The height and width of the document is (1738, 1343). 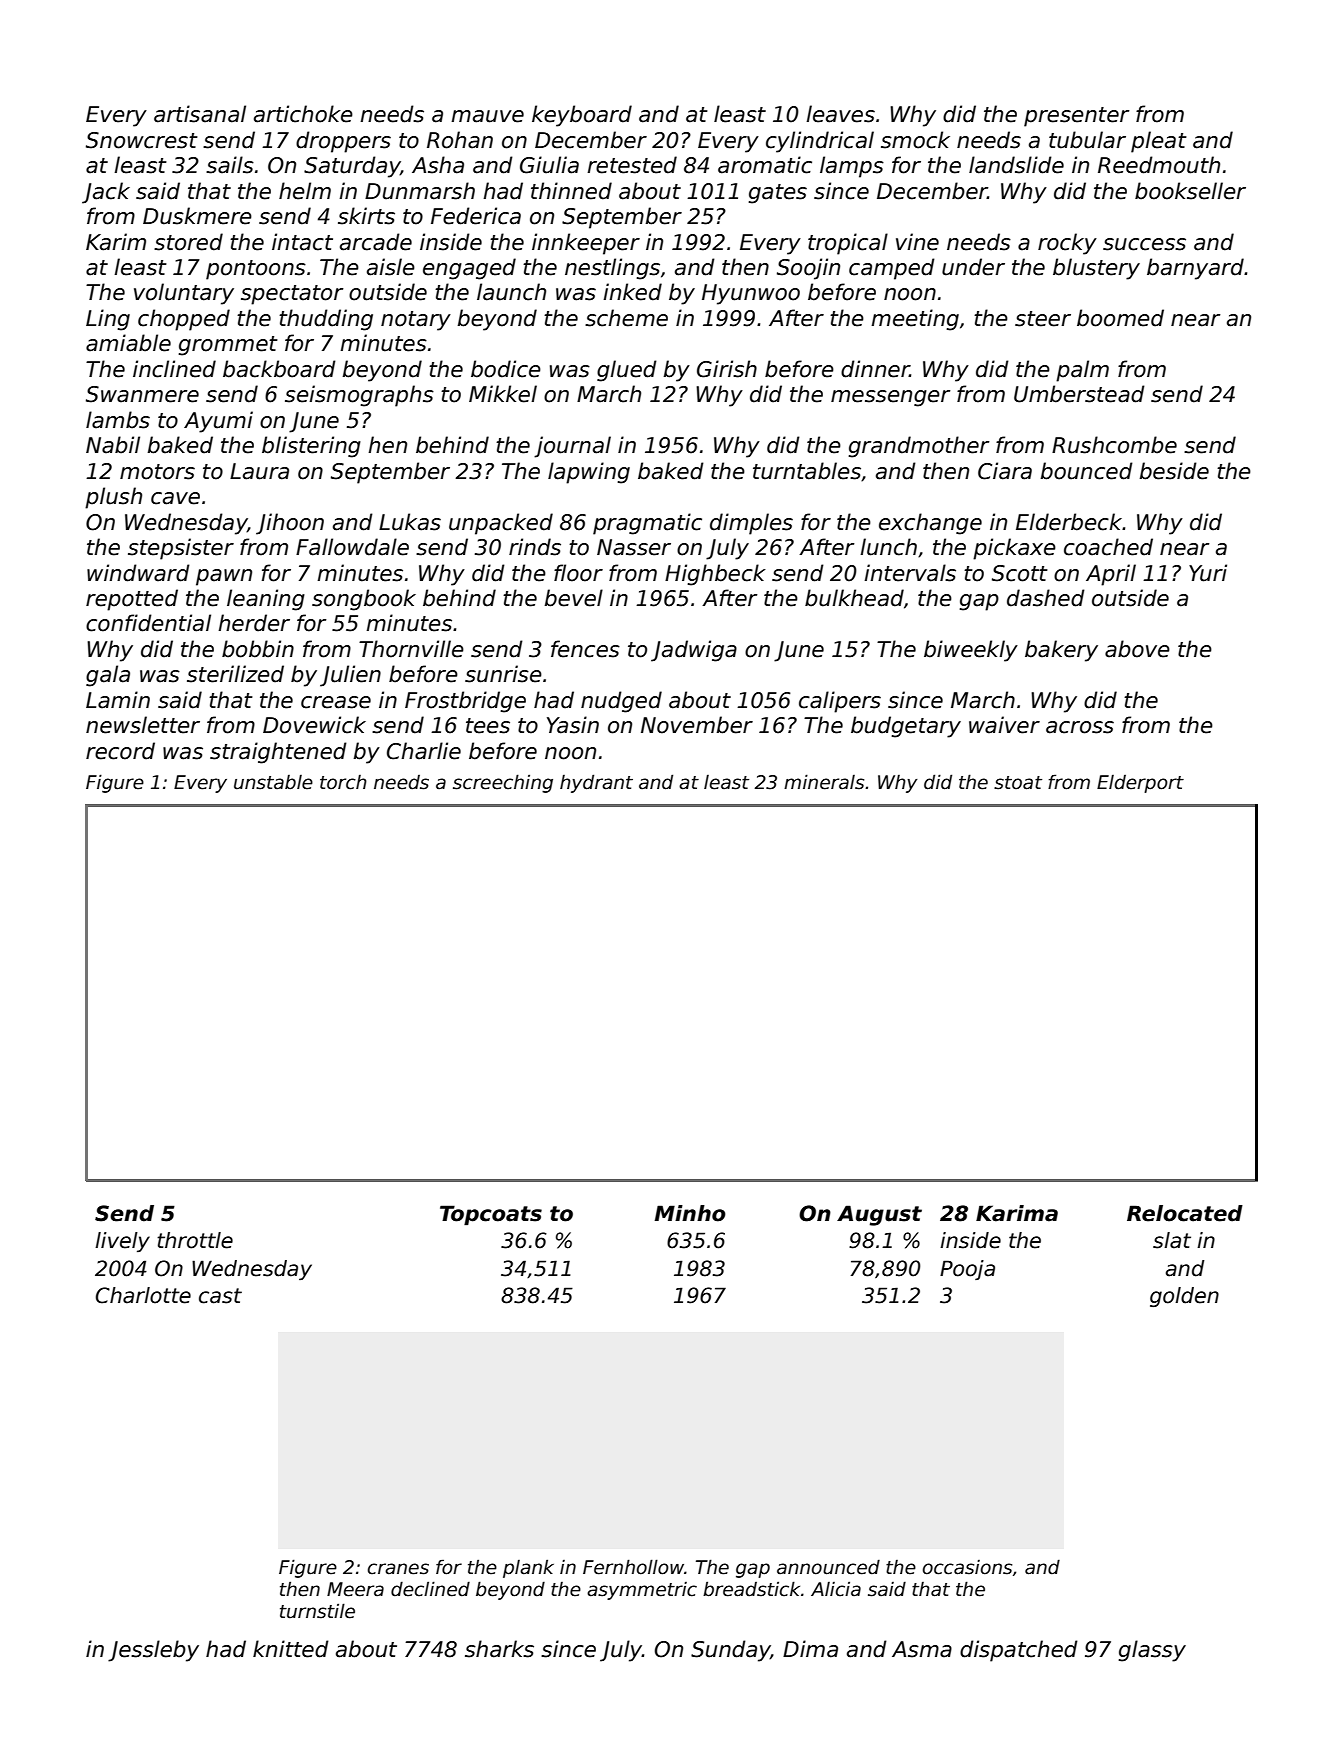 What do you see at coordinates (810, 1649) in the document?
I see `Dima` at bounding box center [810, 1649].
